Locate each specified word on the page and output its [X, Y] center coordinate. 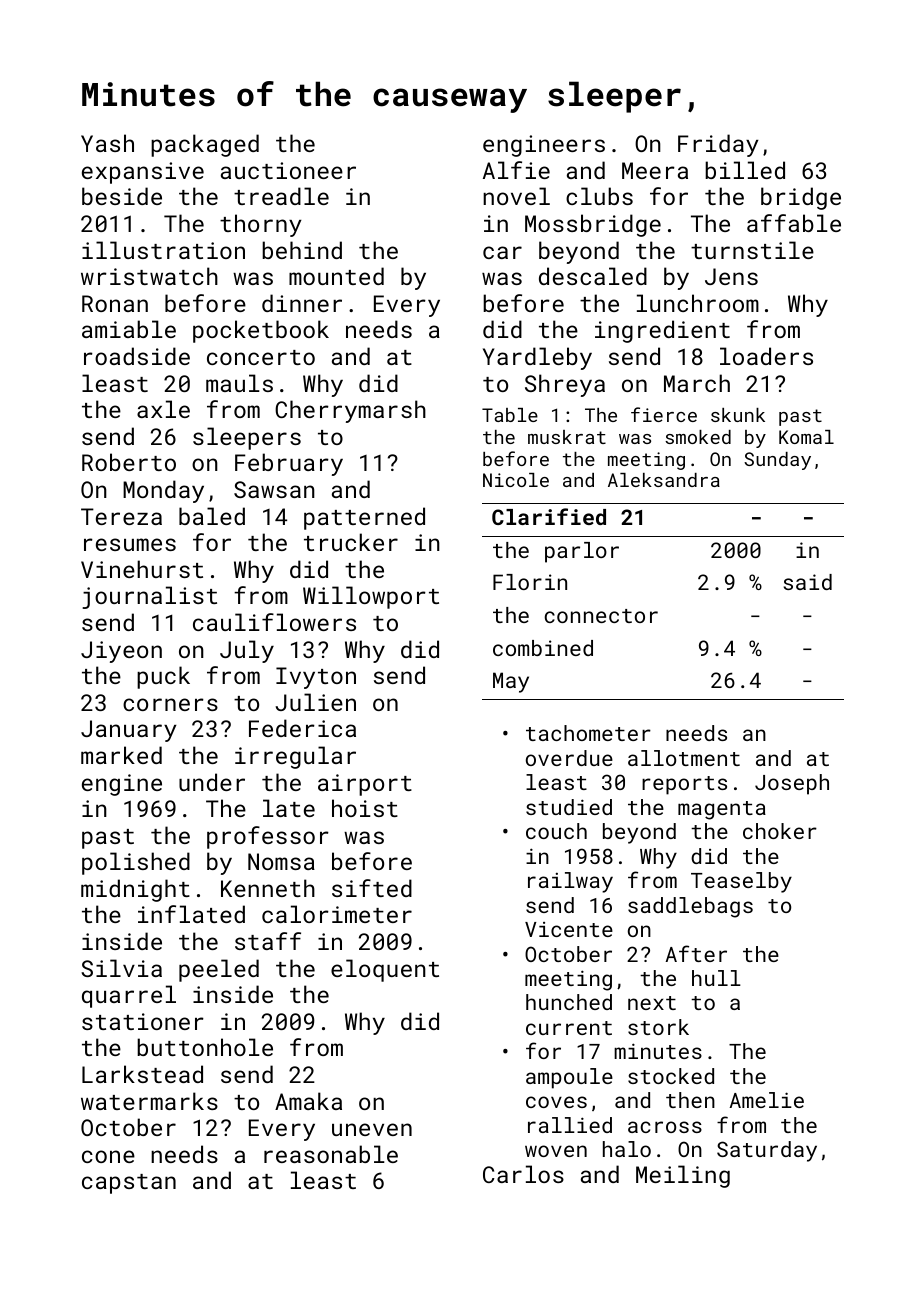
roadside [137, 356]
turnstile [752, 250]
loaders [766, 356]
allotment [684, 758]
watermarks [149, 1101]
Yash [107, 143]
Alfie [516, 170]
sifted [372, 888]
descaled [593, 276]
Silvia [121, 968]
